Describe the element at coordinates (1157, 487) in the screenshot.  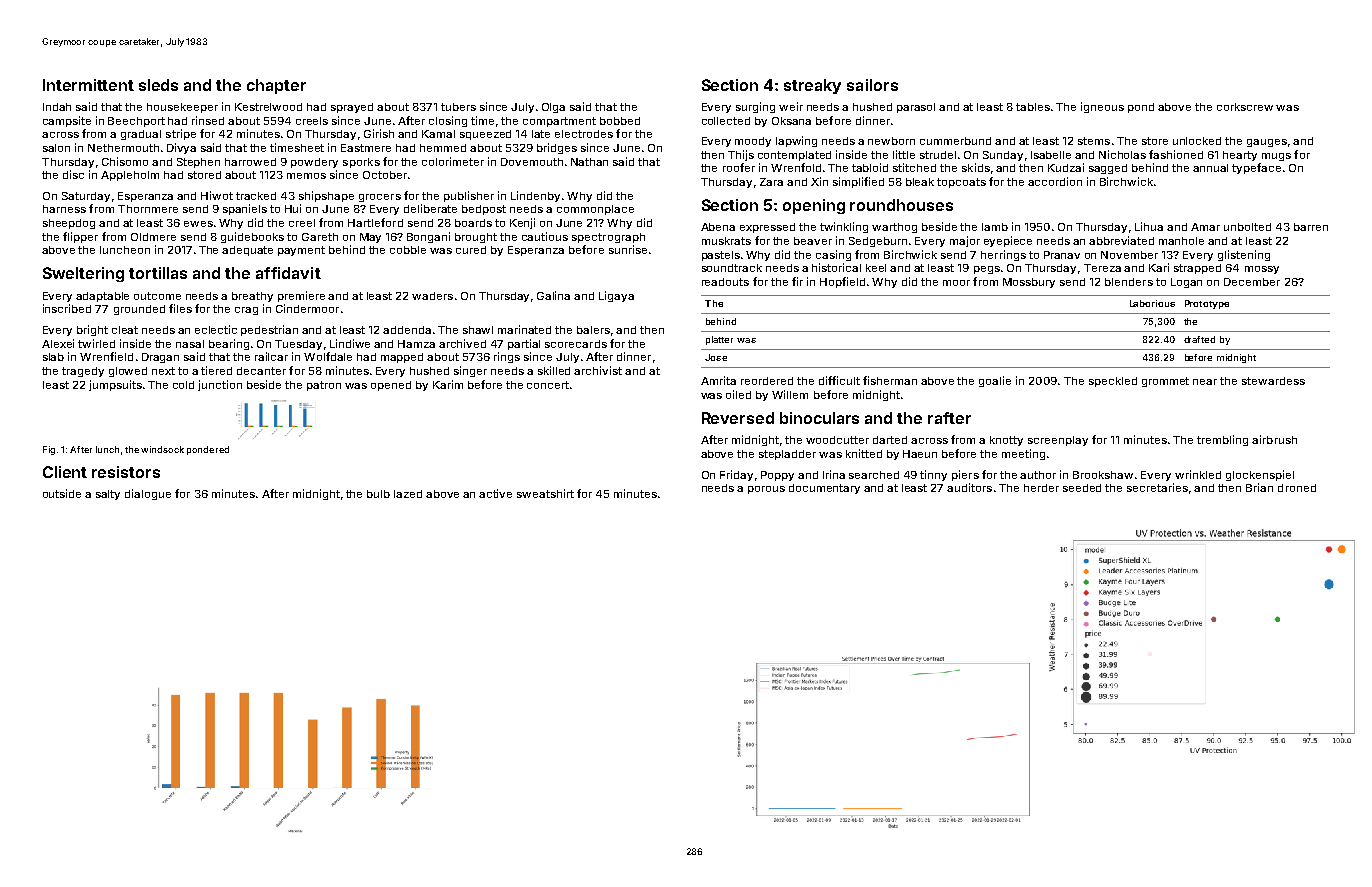
I see `secretaries` at that location.
